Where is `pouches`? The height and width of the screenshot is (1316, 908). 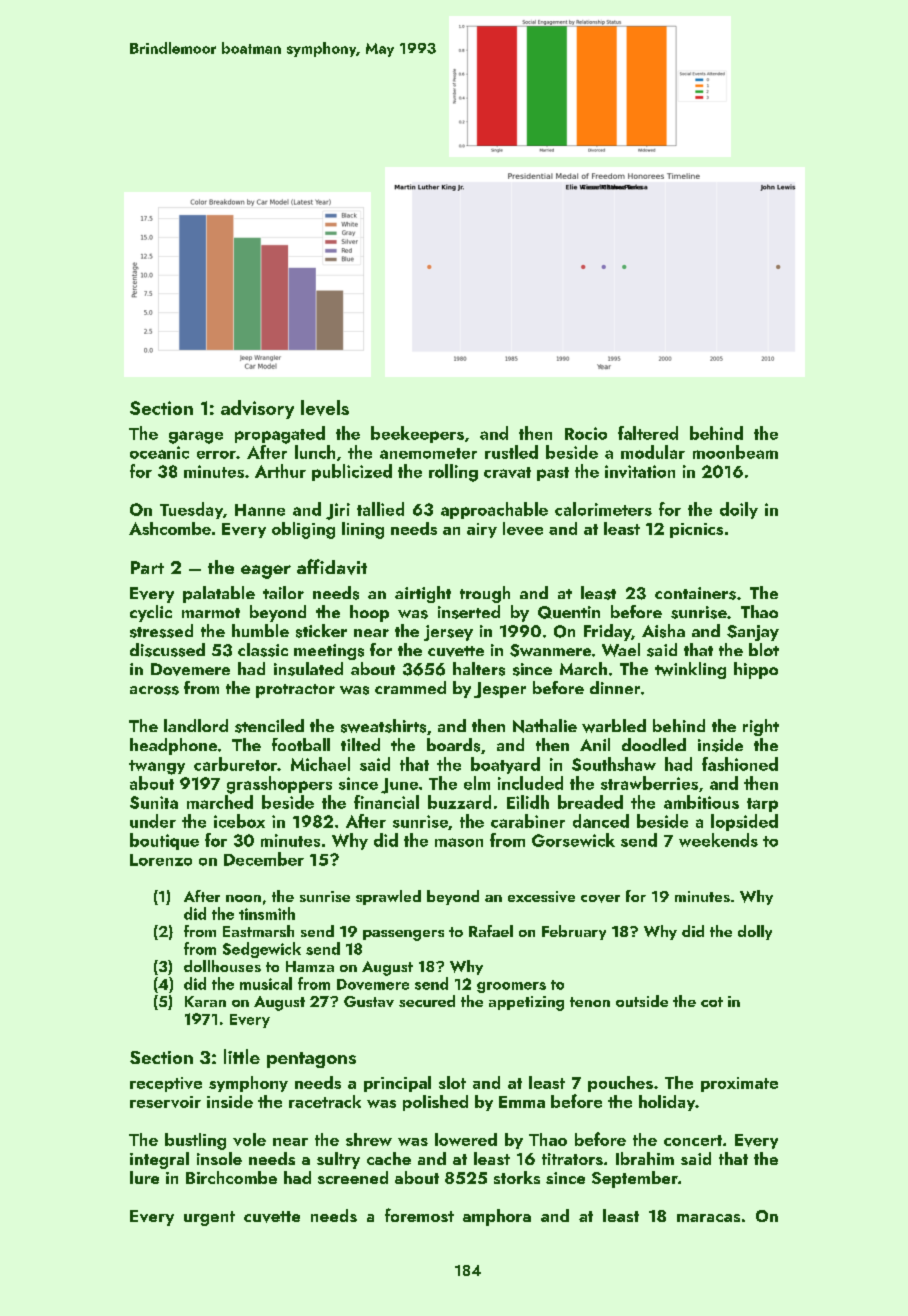 pouches is located at coordinates (620, 1084).
